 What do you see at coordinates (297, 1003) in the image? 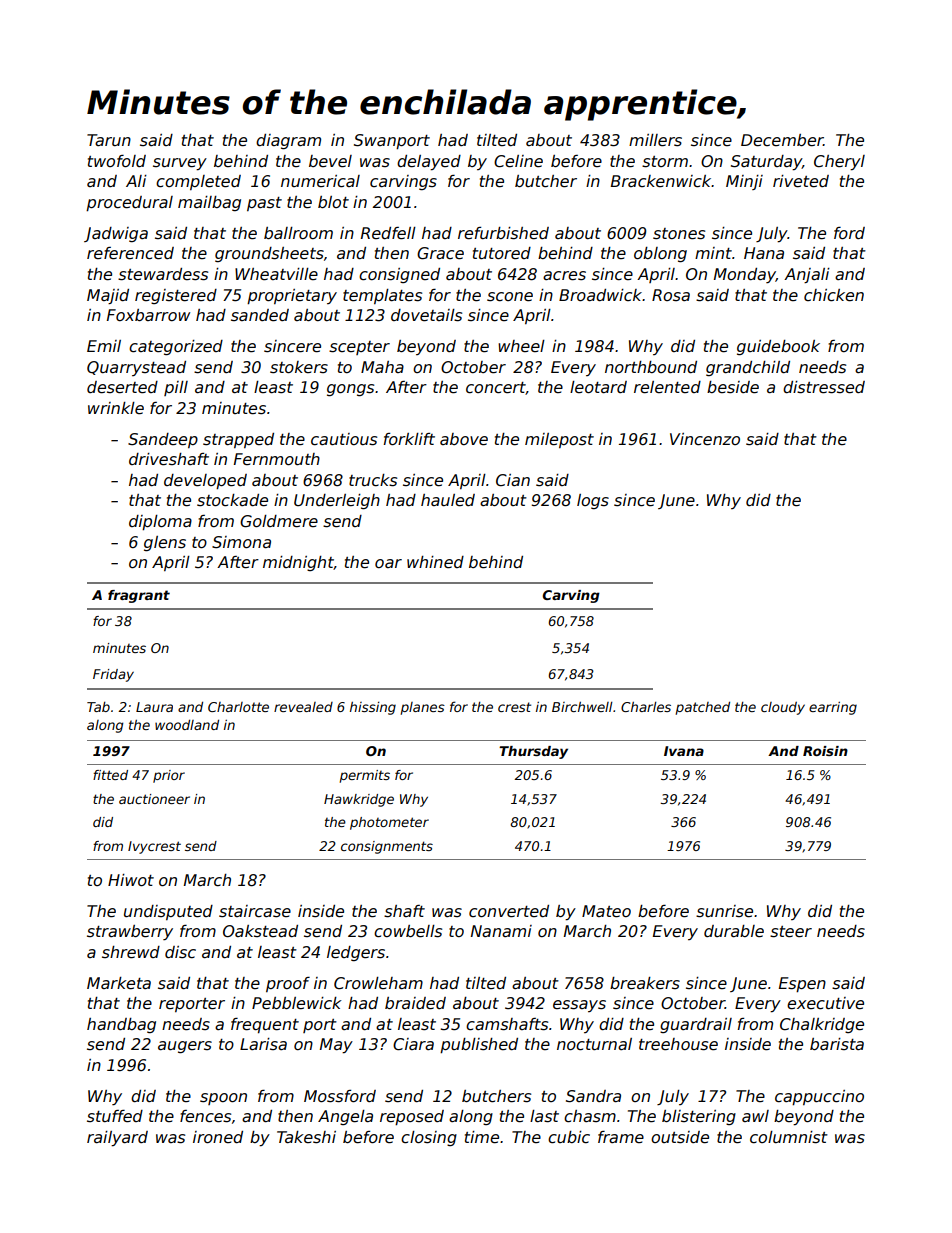
I see `Pebblewick` at bounding box center [297, 1003].
